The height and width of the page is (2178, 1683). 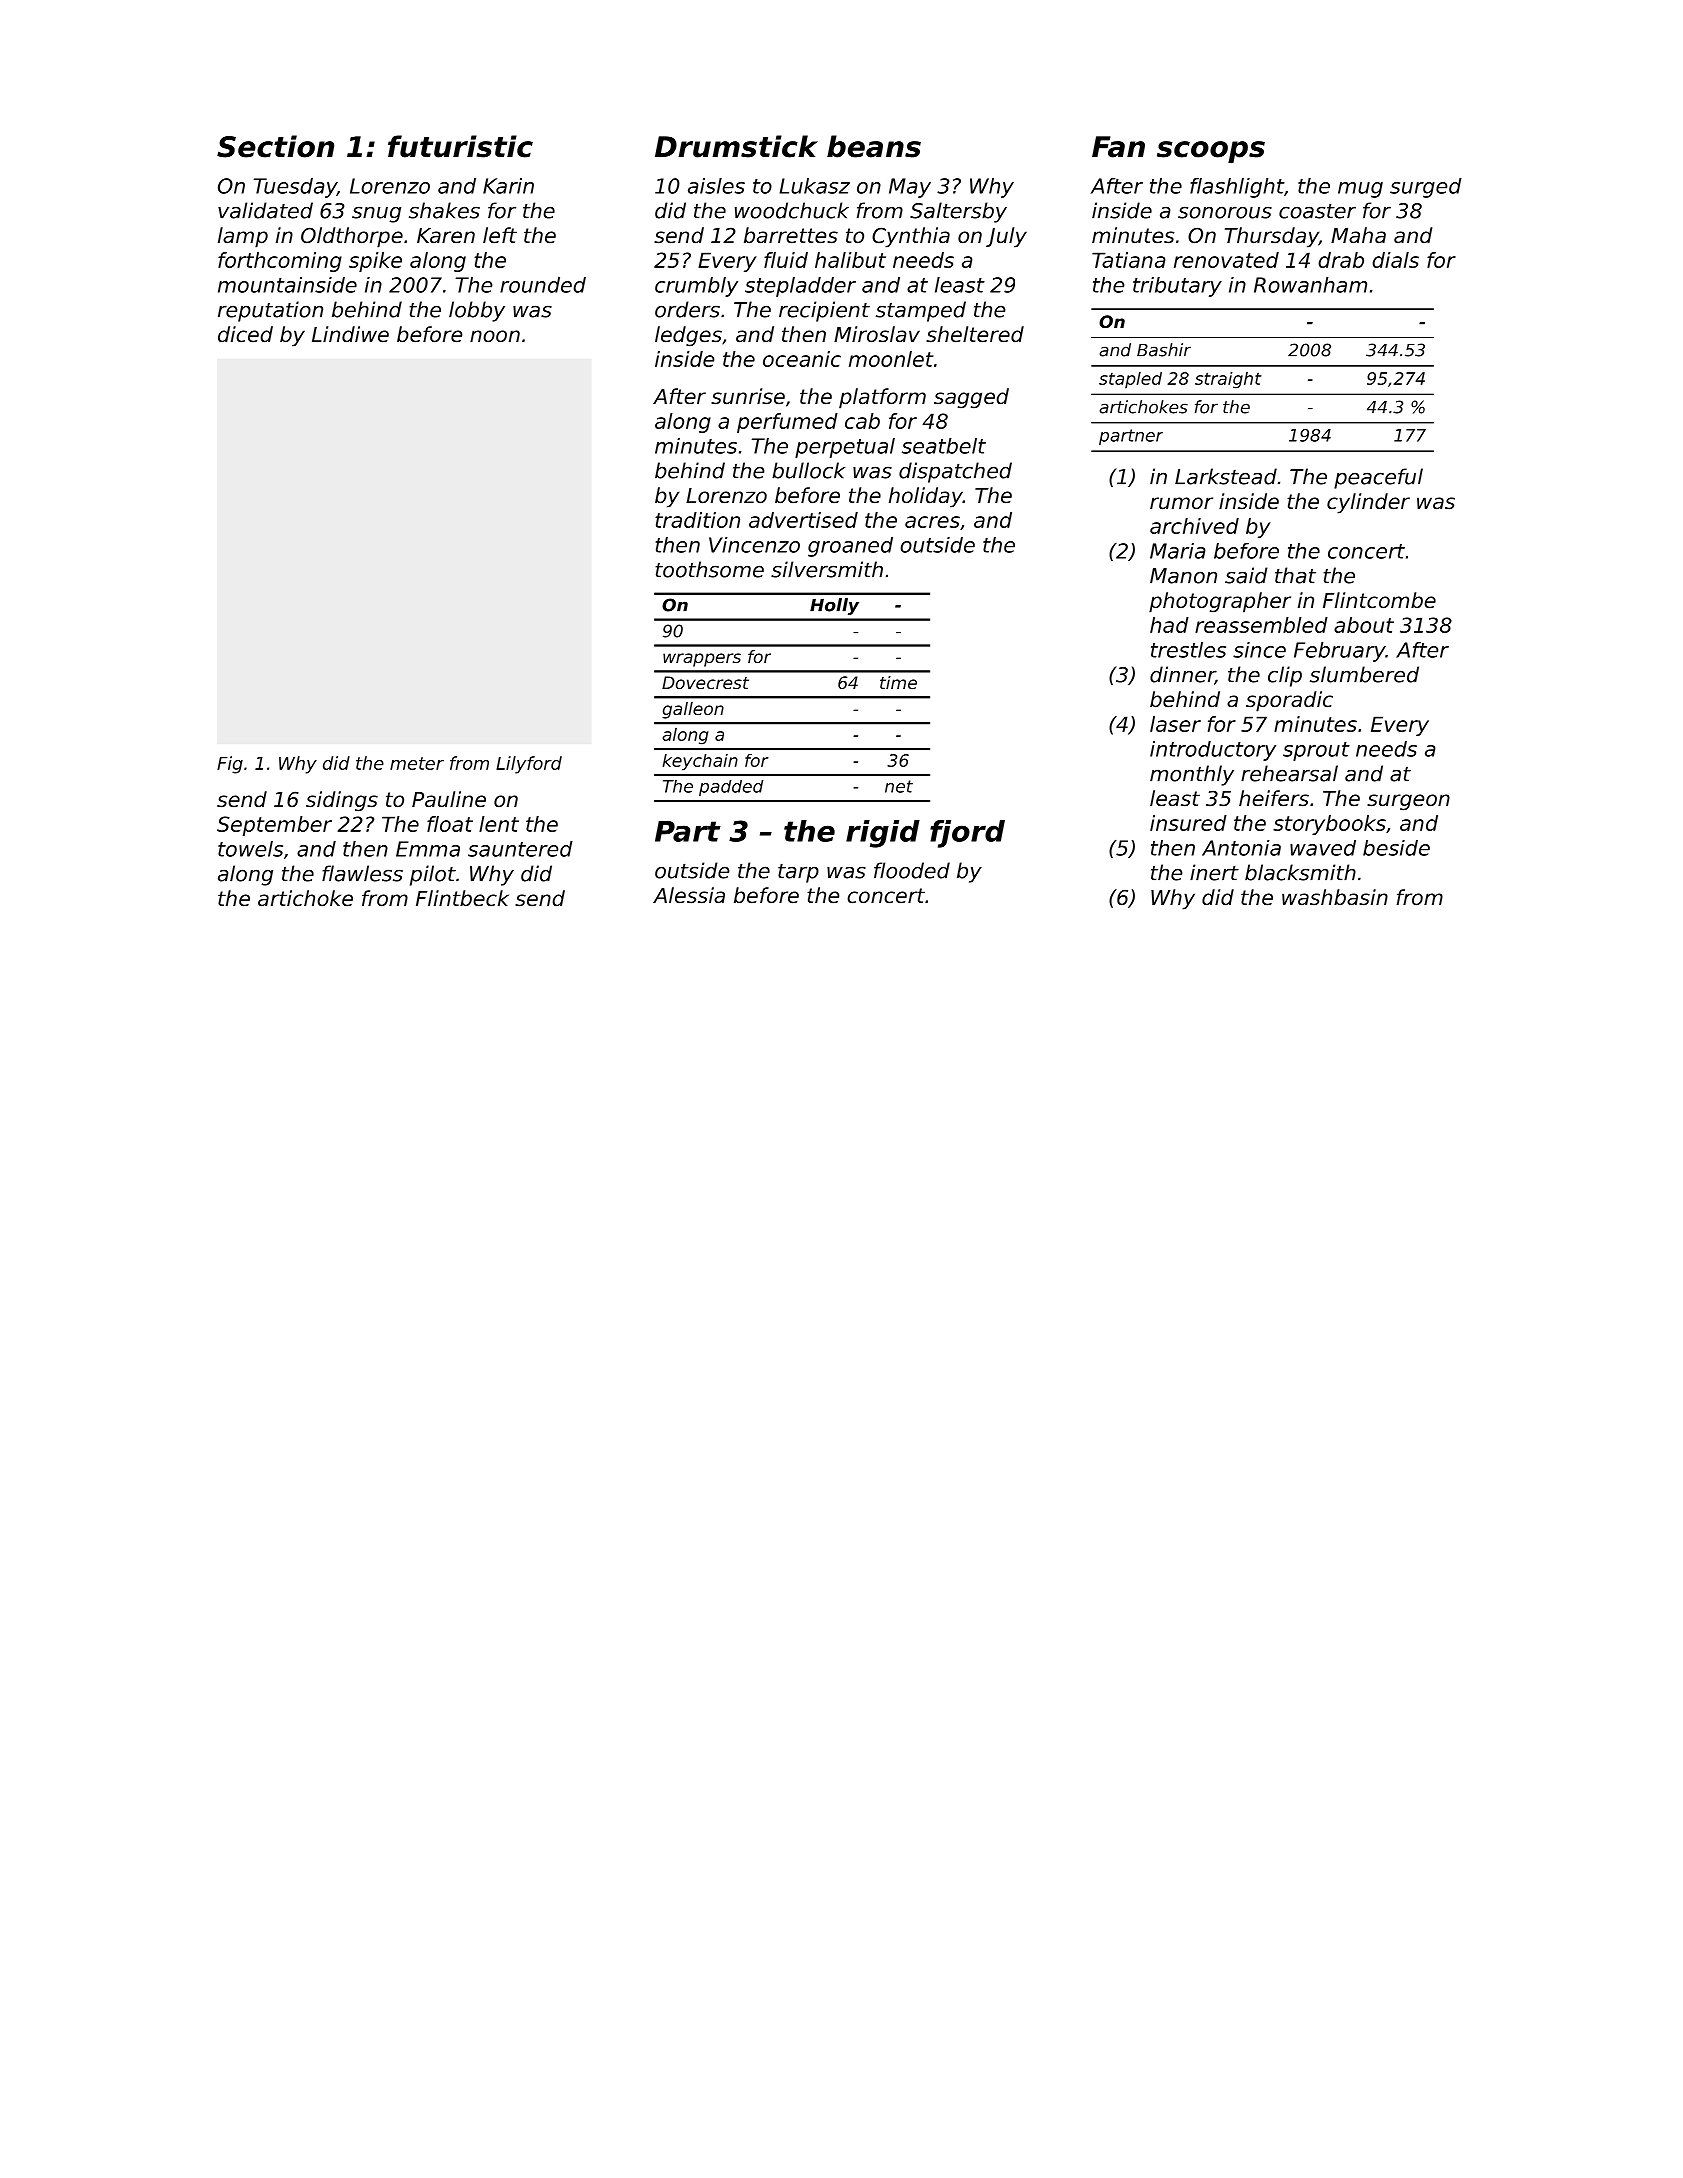 I want to click on archived, so click(x=1194, y=526).
